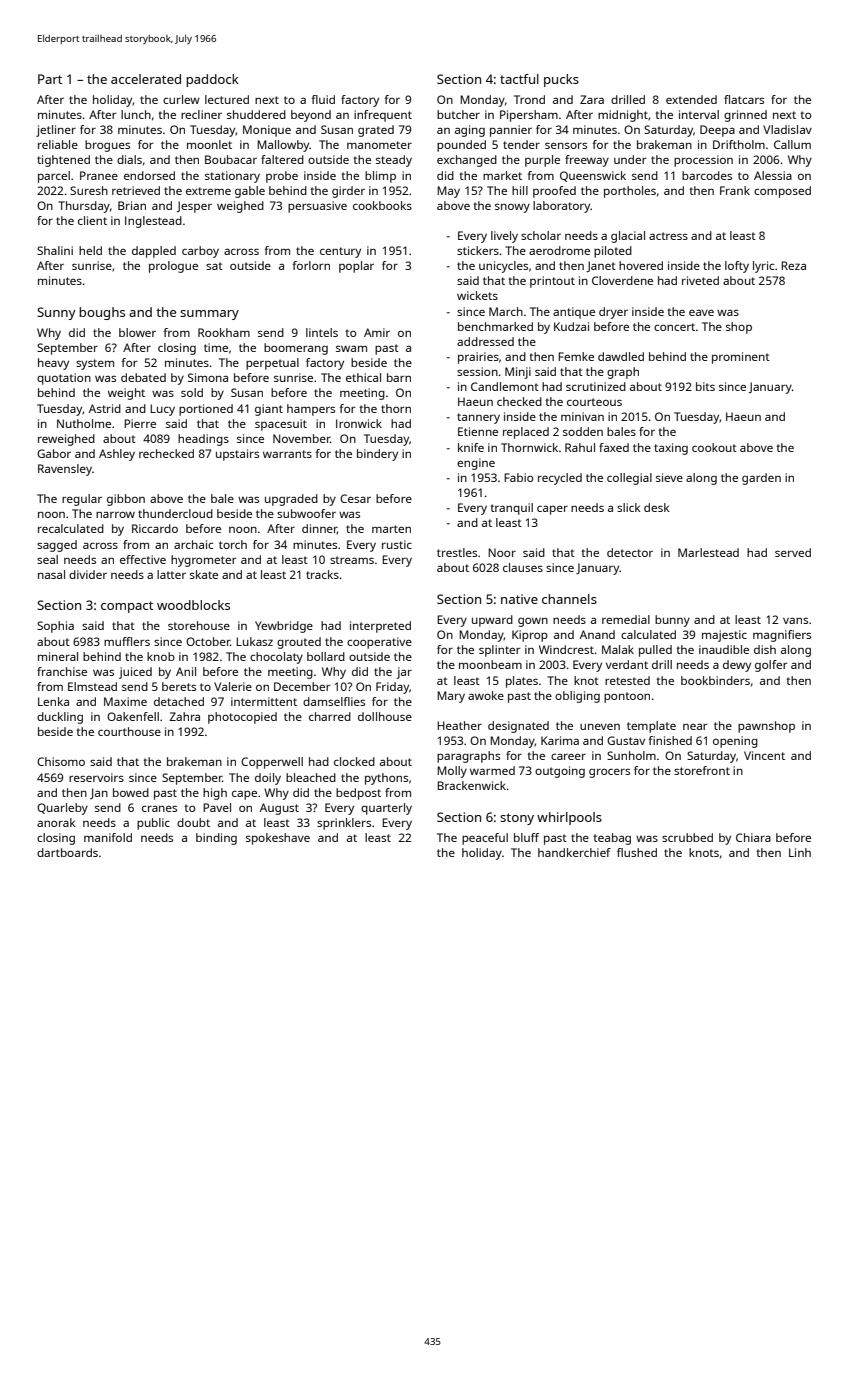 This screenshot has width=849, height=1400. What do you see at coordinates (744, 99) in the screenshot?
I see `flatcars` at bounding box center [744, 99].
